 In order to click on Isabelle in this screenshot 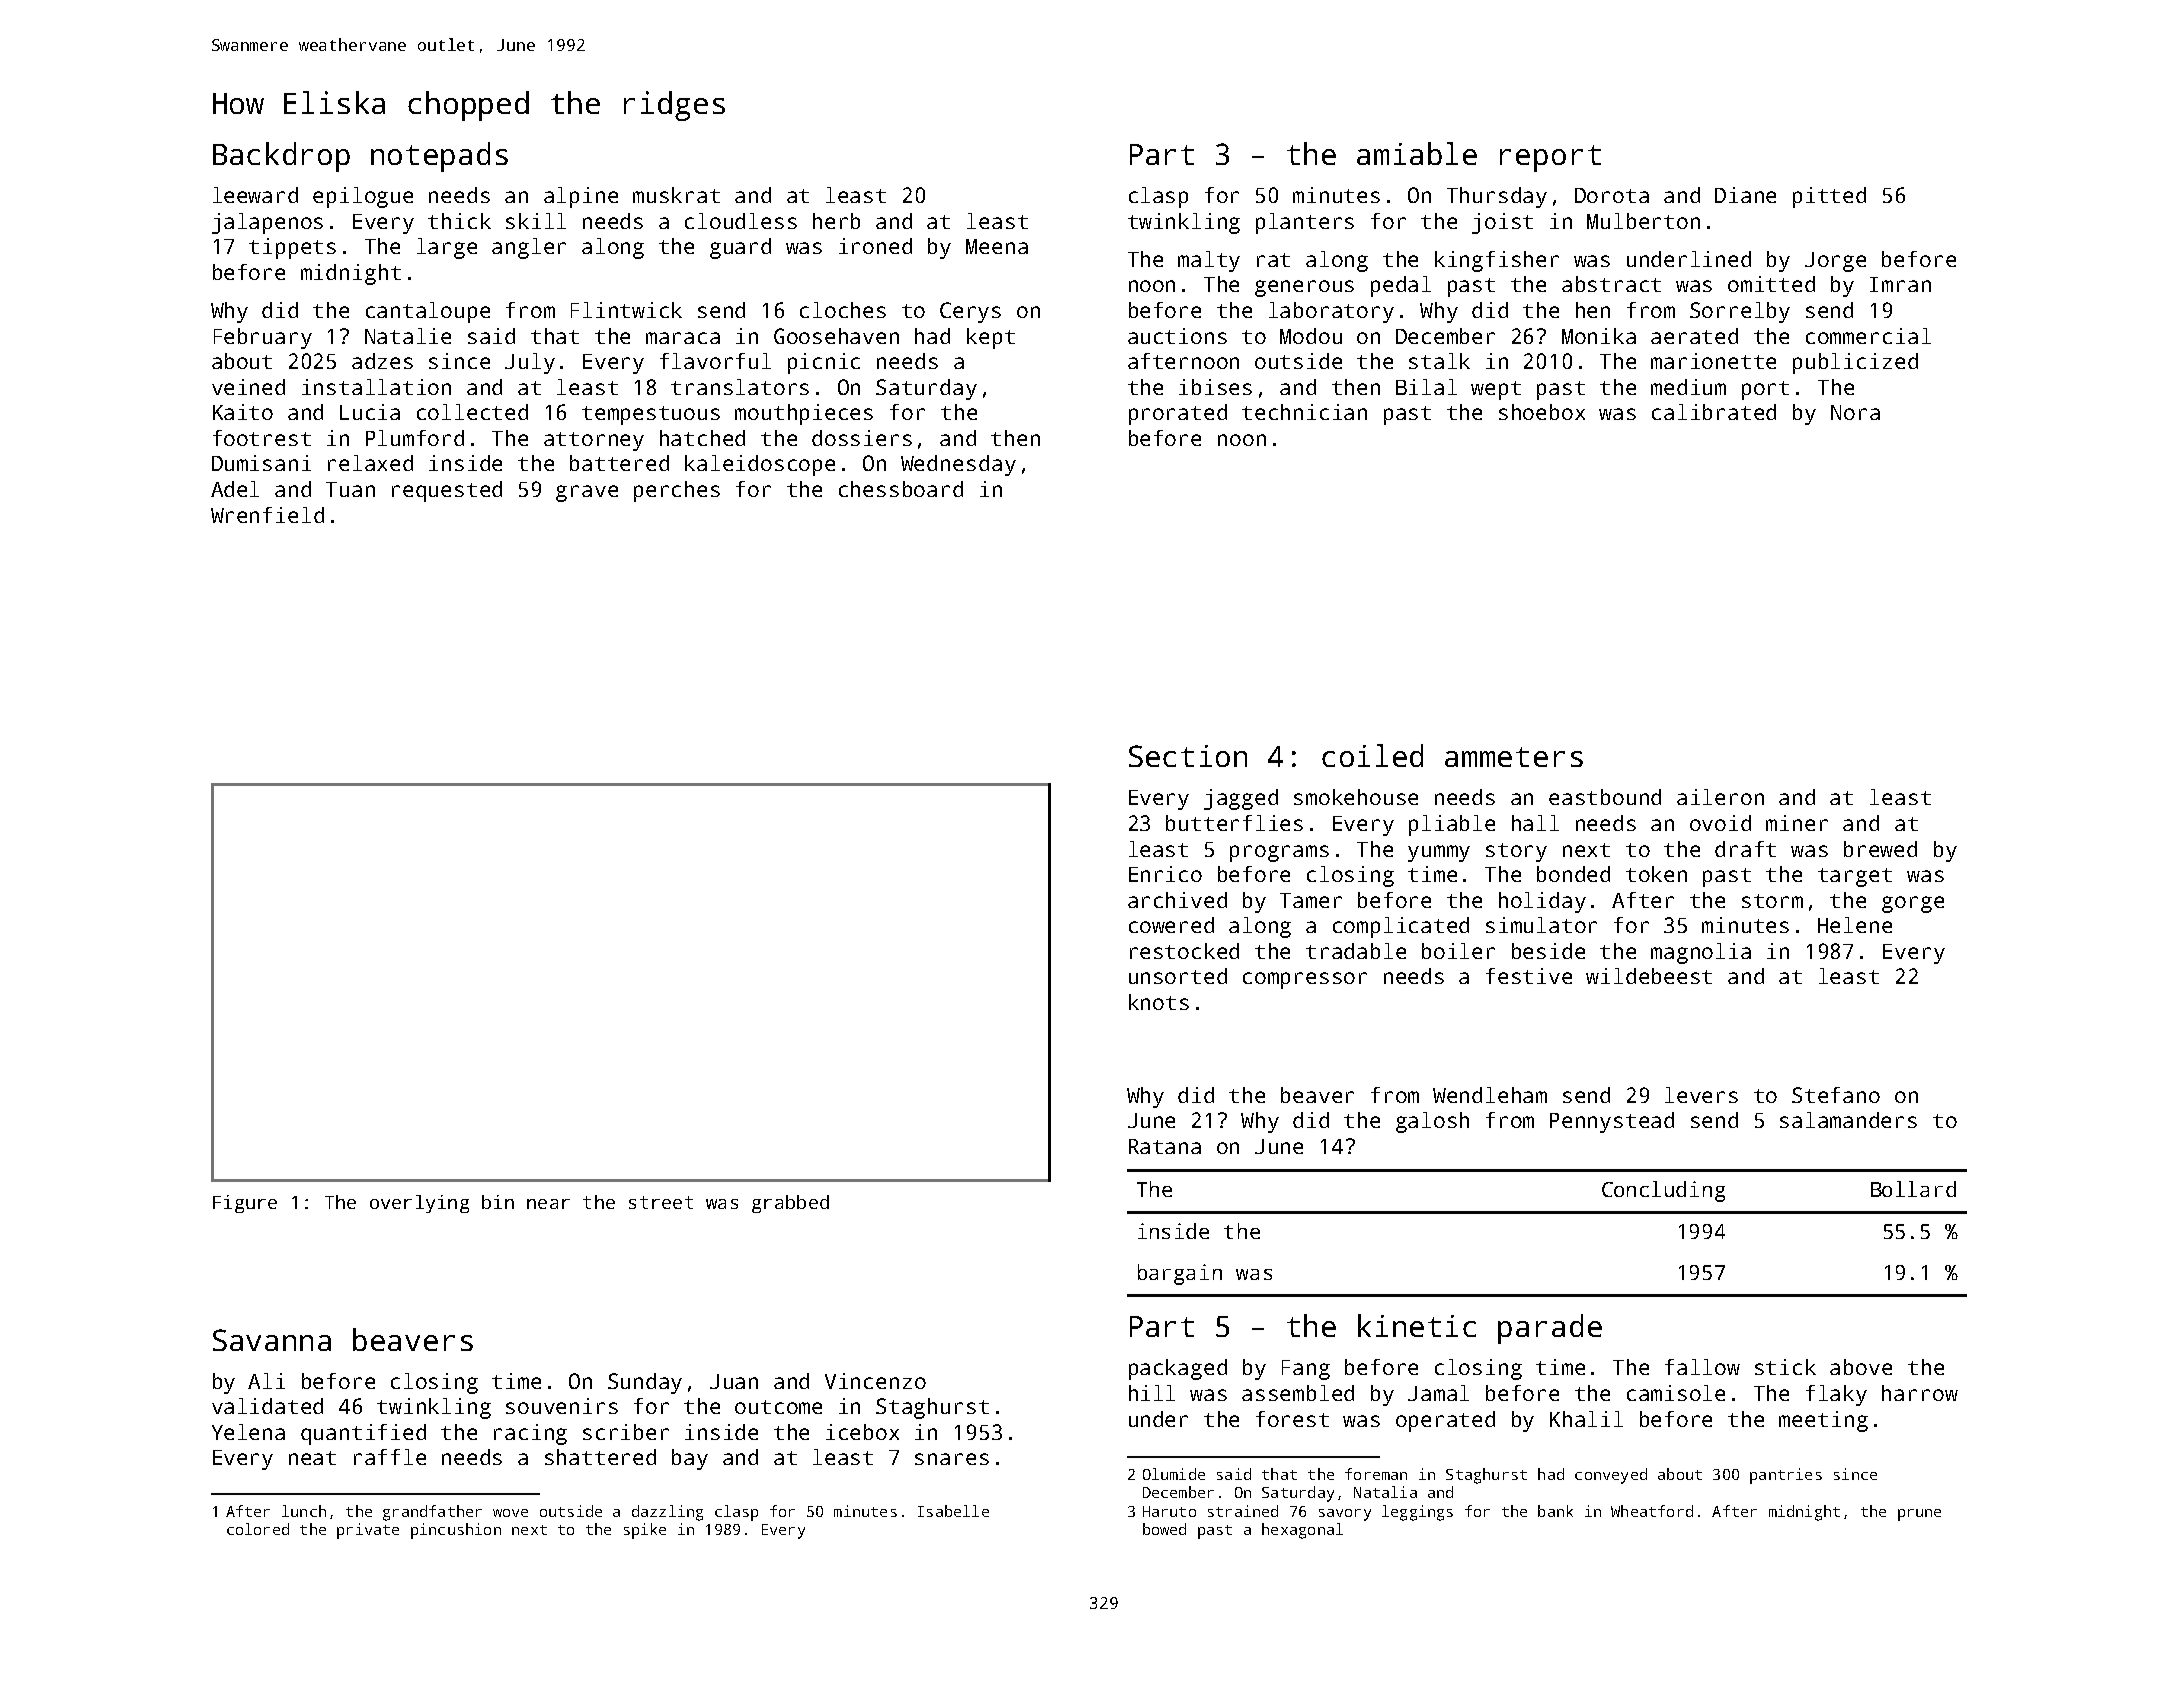, I will do `click(953, 1511)`.
